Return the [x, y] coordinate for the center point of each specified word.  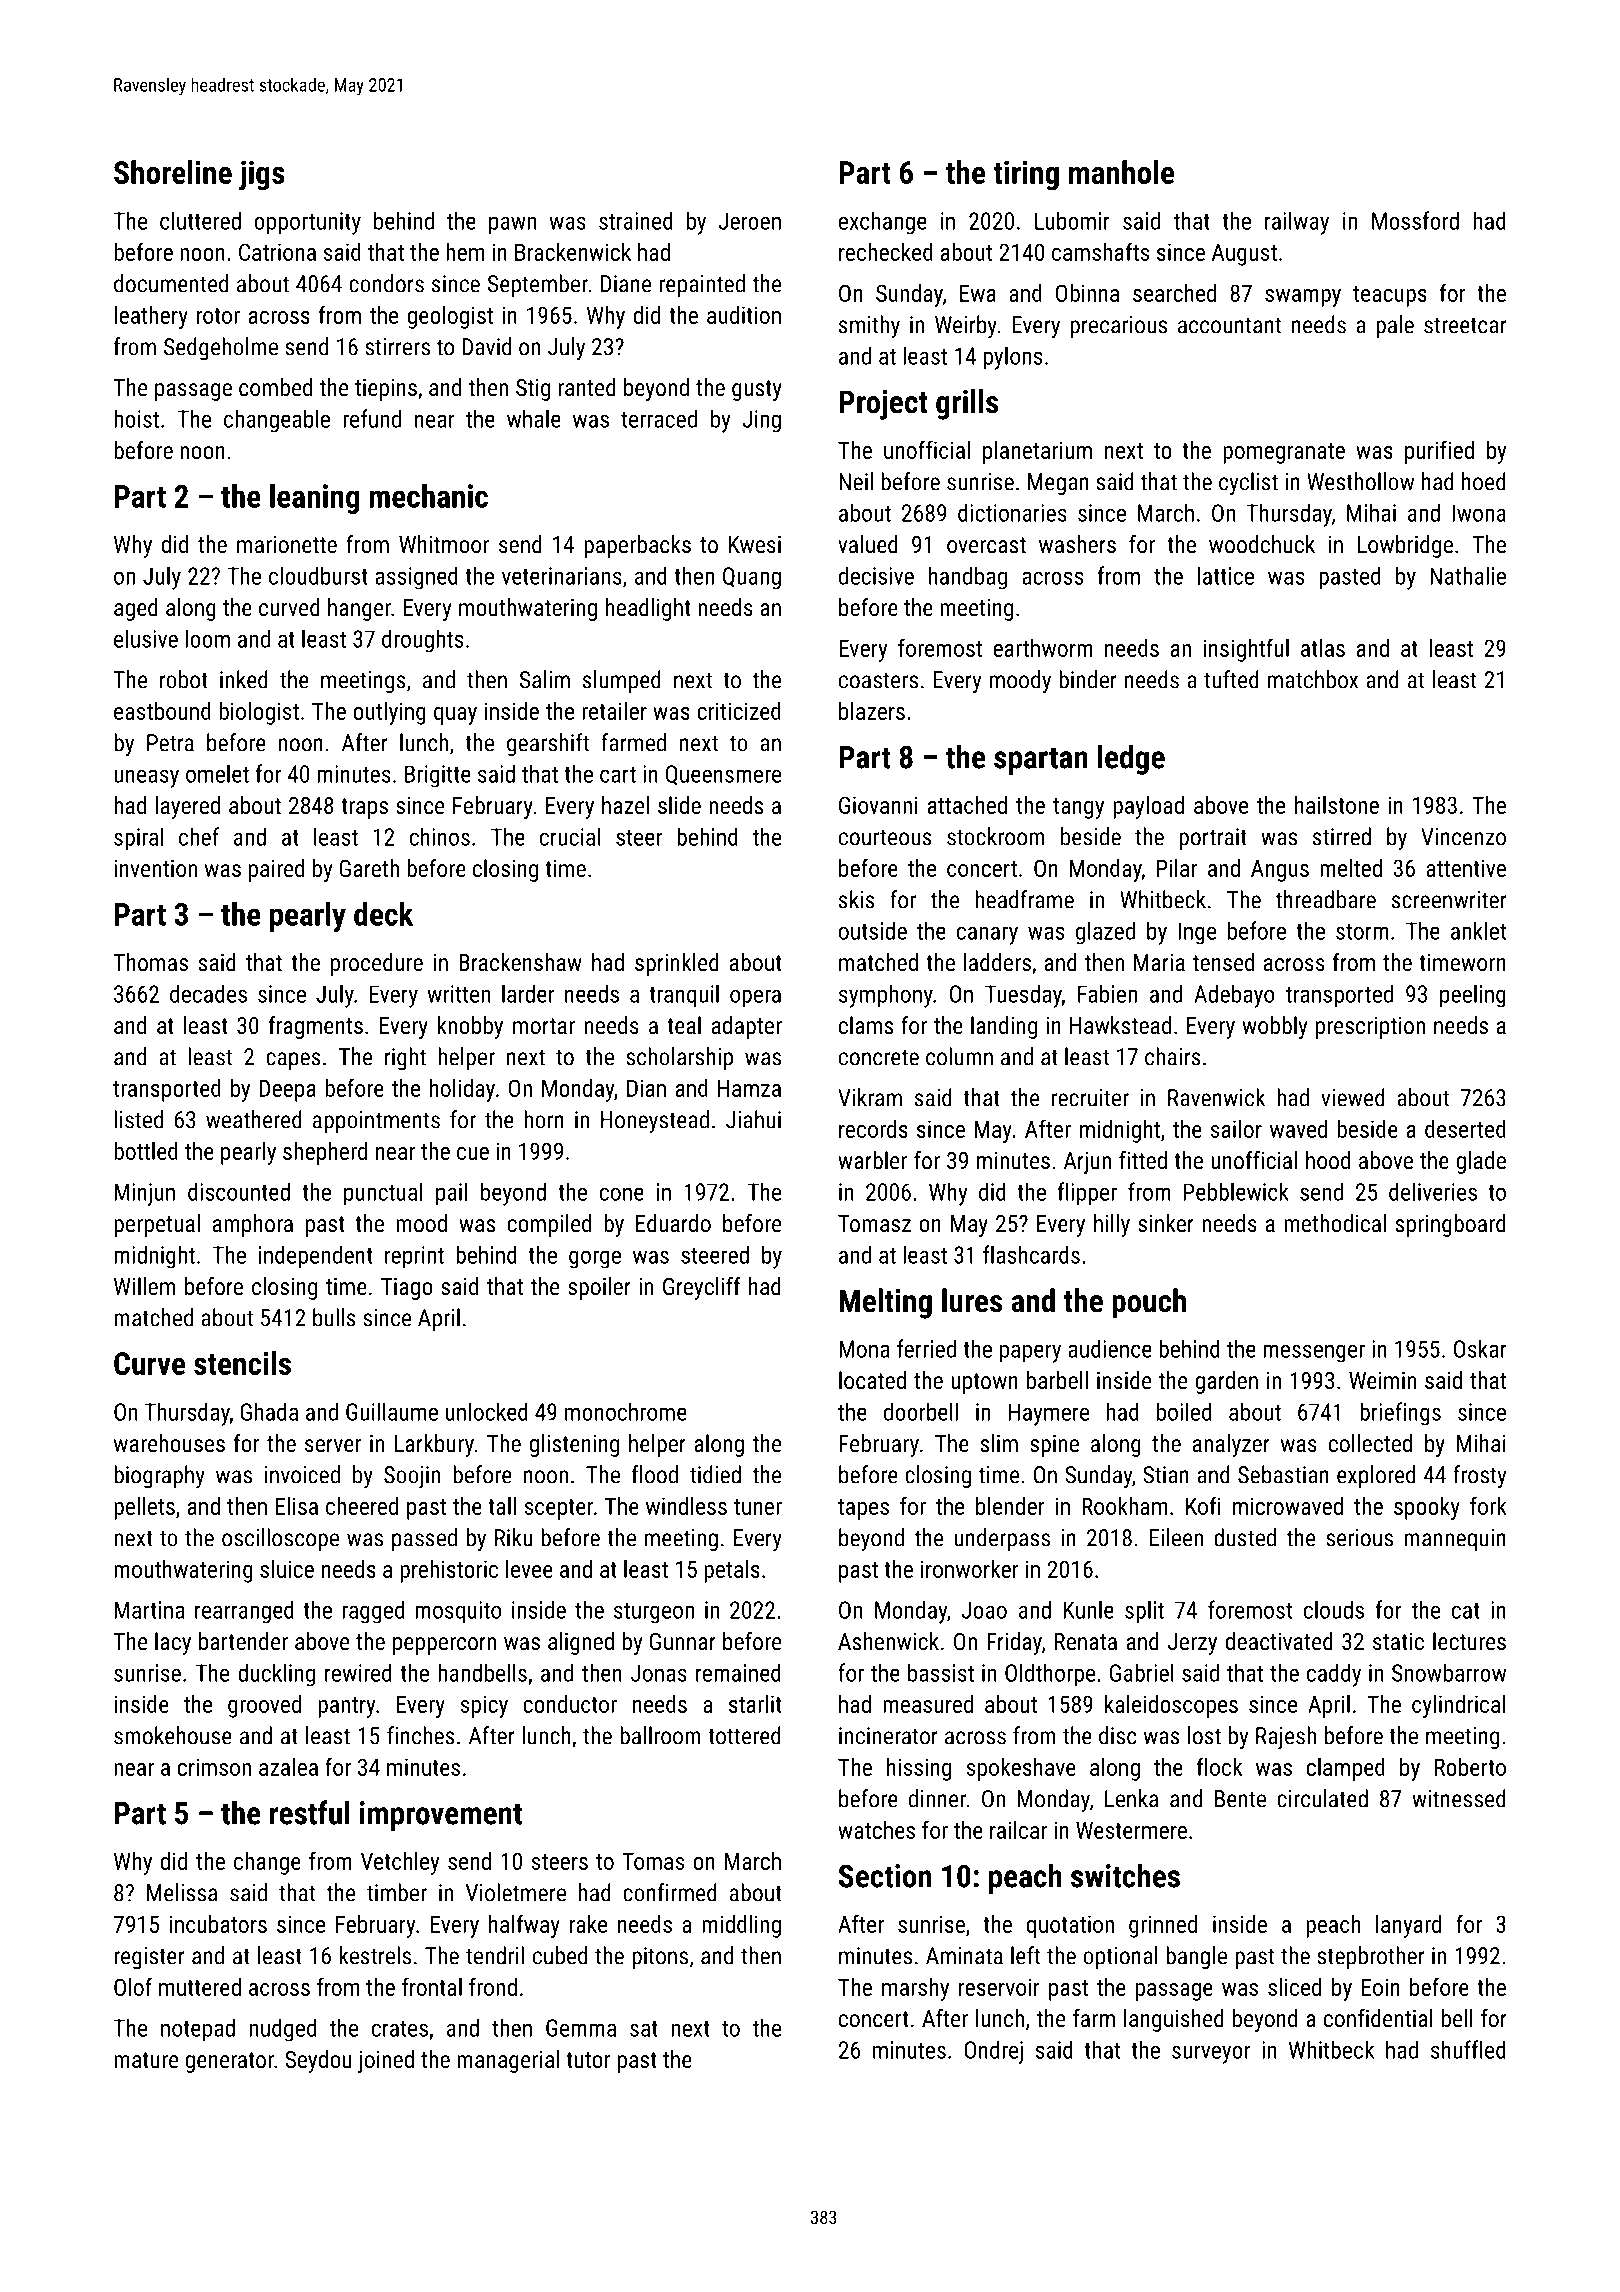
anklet [1478, 930]
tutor [588, 2060]
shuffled [1468, 2049]
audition [744, 315]
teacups [1390, 296]
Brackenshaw [520, 962]
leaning [314, 499]
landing [1004, 1027]
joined [386, 2061]
